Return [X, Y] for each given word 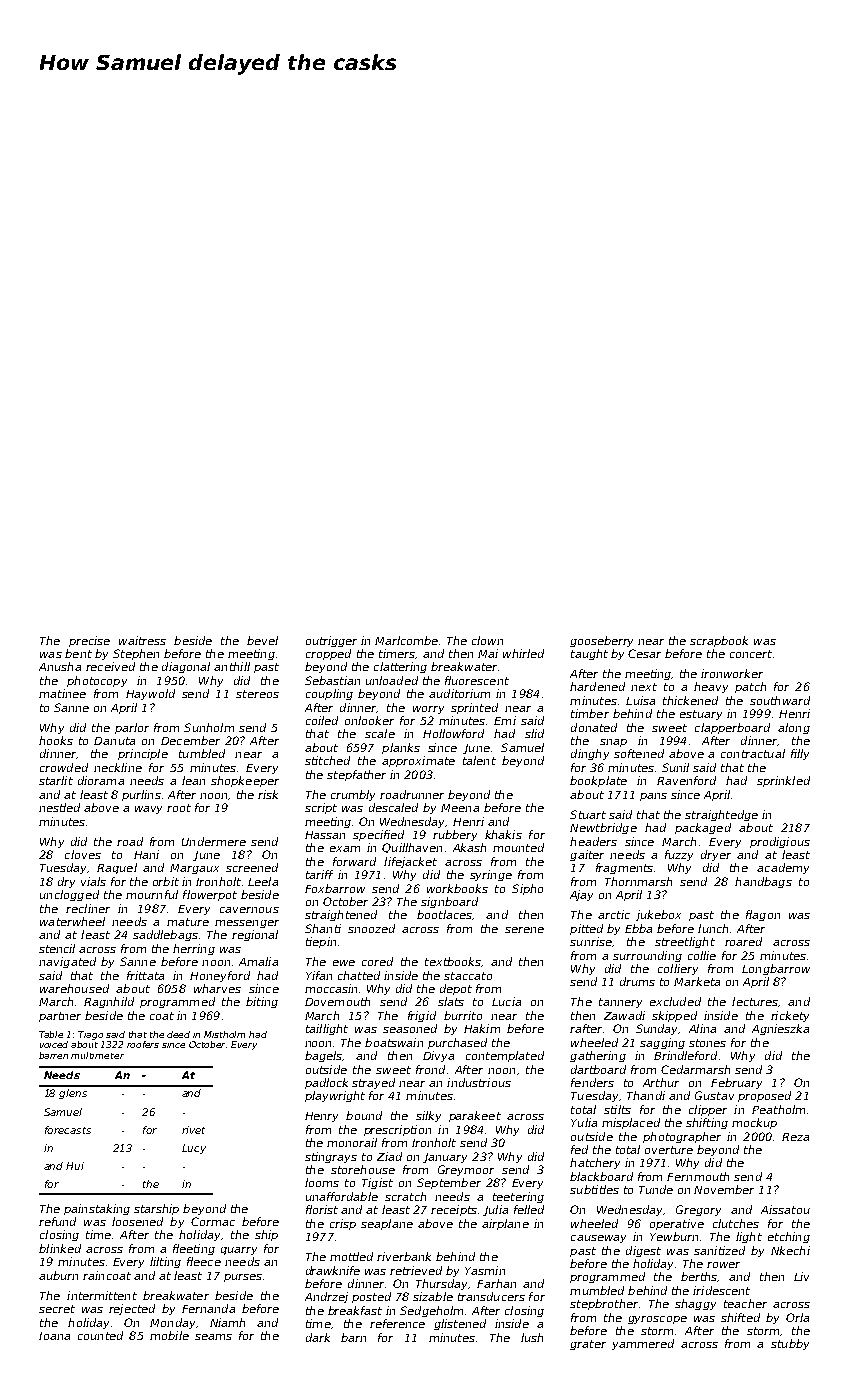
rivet [193, 1130]
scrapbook [719, 641]
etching [789, 1237]
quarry [239, 1251]
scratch [405, 1196]
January [445, 1158]
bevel [262, 640]
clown [487, 640]
